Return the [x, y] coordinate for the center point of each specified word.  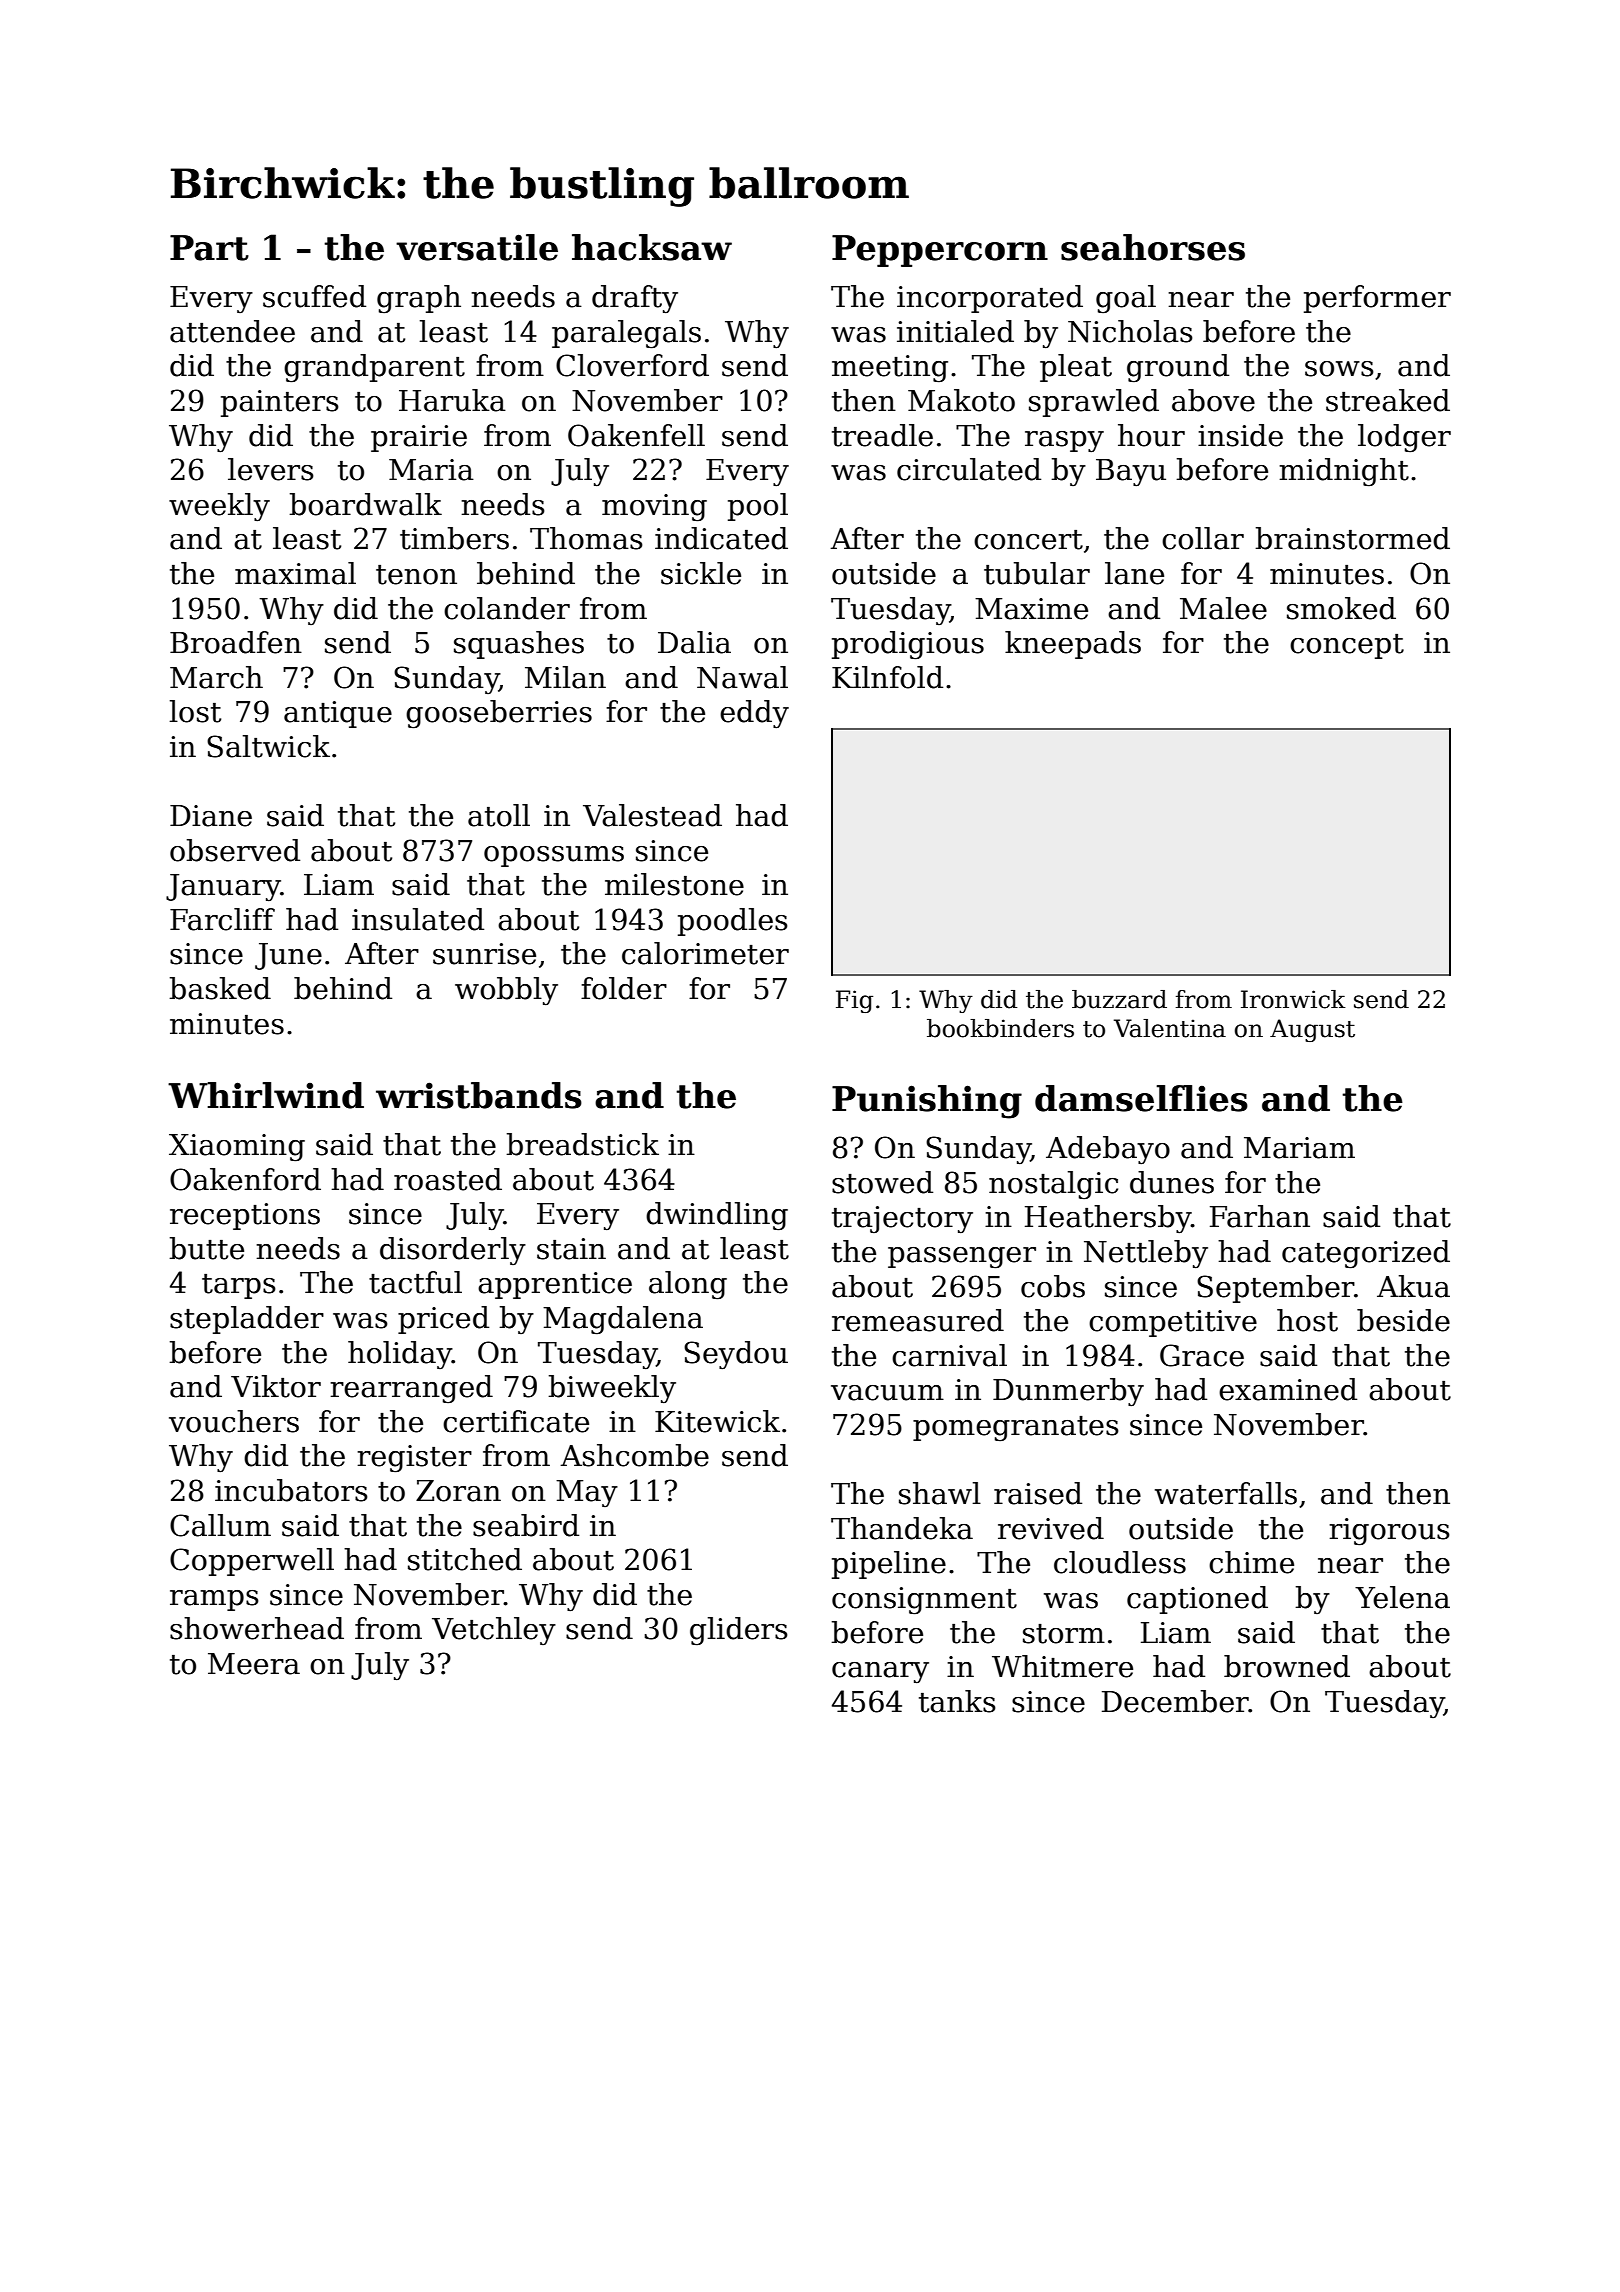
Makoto [961, 400]
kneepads [1073, 645]
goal [1126, 299]
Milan [565, 677]
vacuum [887, 1393]
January [223, 888]
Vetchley [494, 1631]
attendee [232, 331]
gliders [739, 1631]
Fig [854, 1001]
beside [1403, 1320]
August [1312, 1030]
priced [443, 1320]
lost [195, 711]
